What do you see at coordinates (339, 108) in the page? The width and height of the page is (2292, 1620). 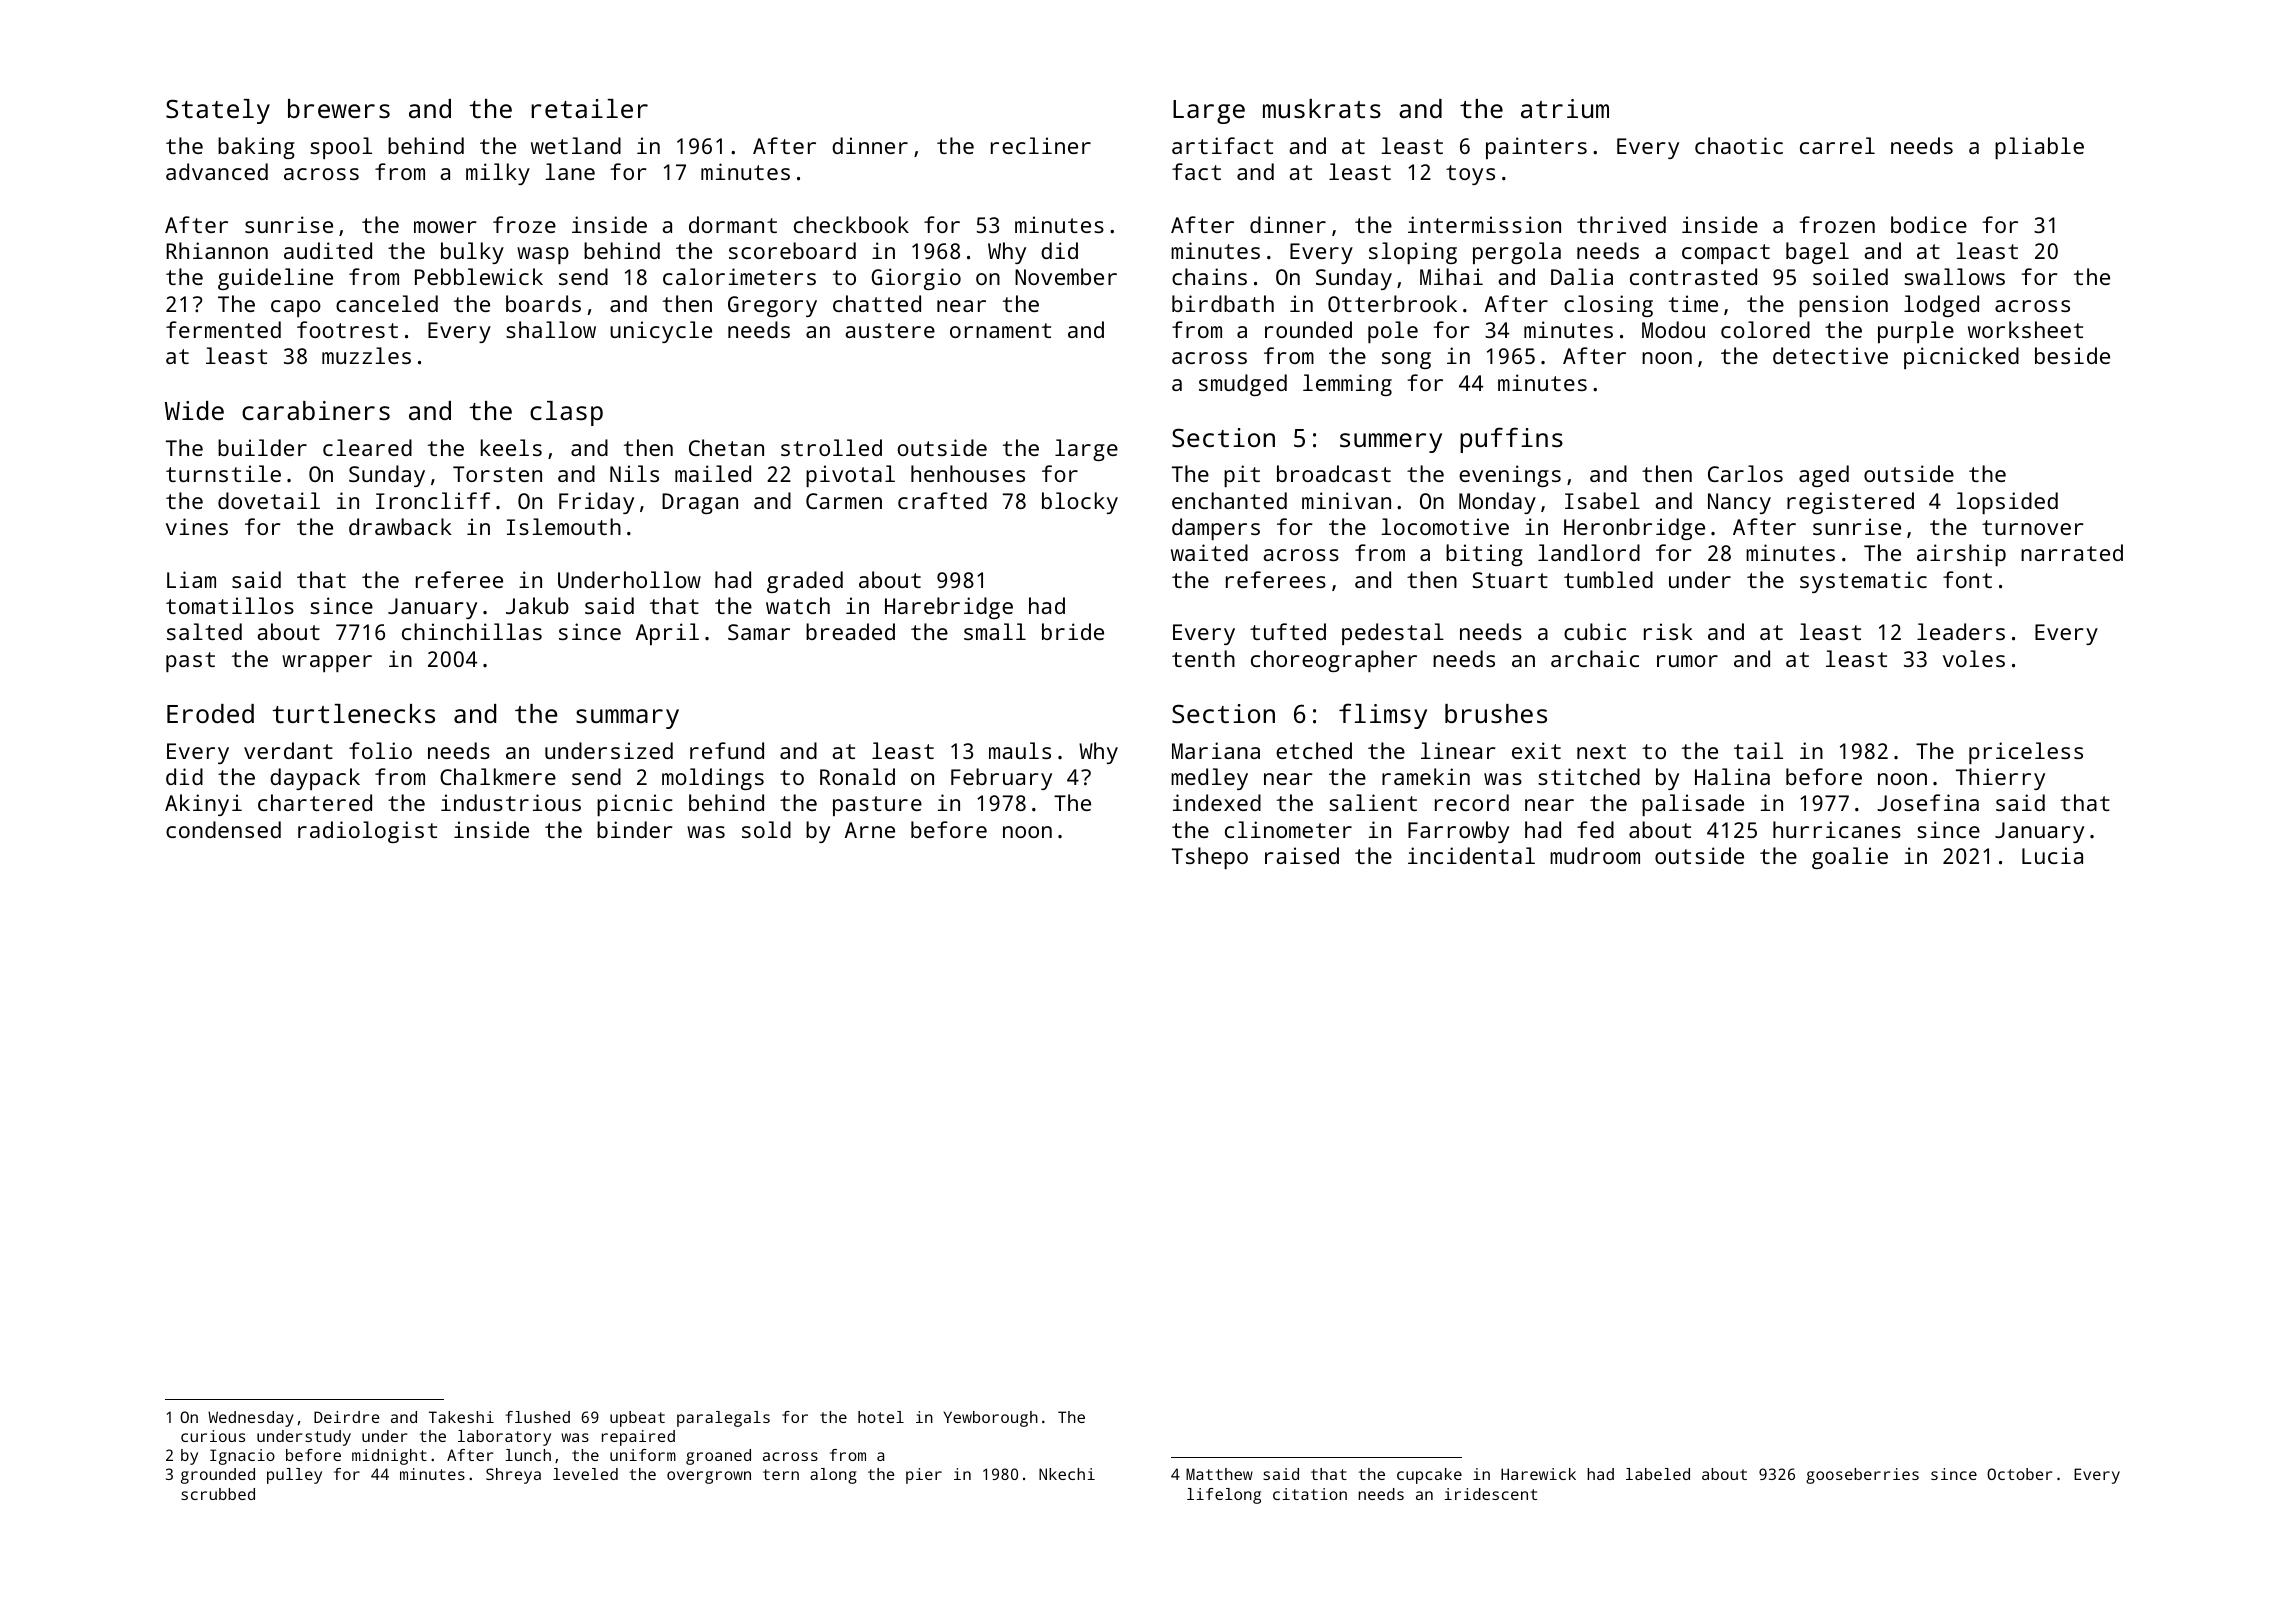 I see `brewers` at bounding box center [339, 108].
